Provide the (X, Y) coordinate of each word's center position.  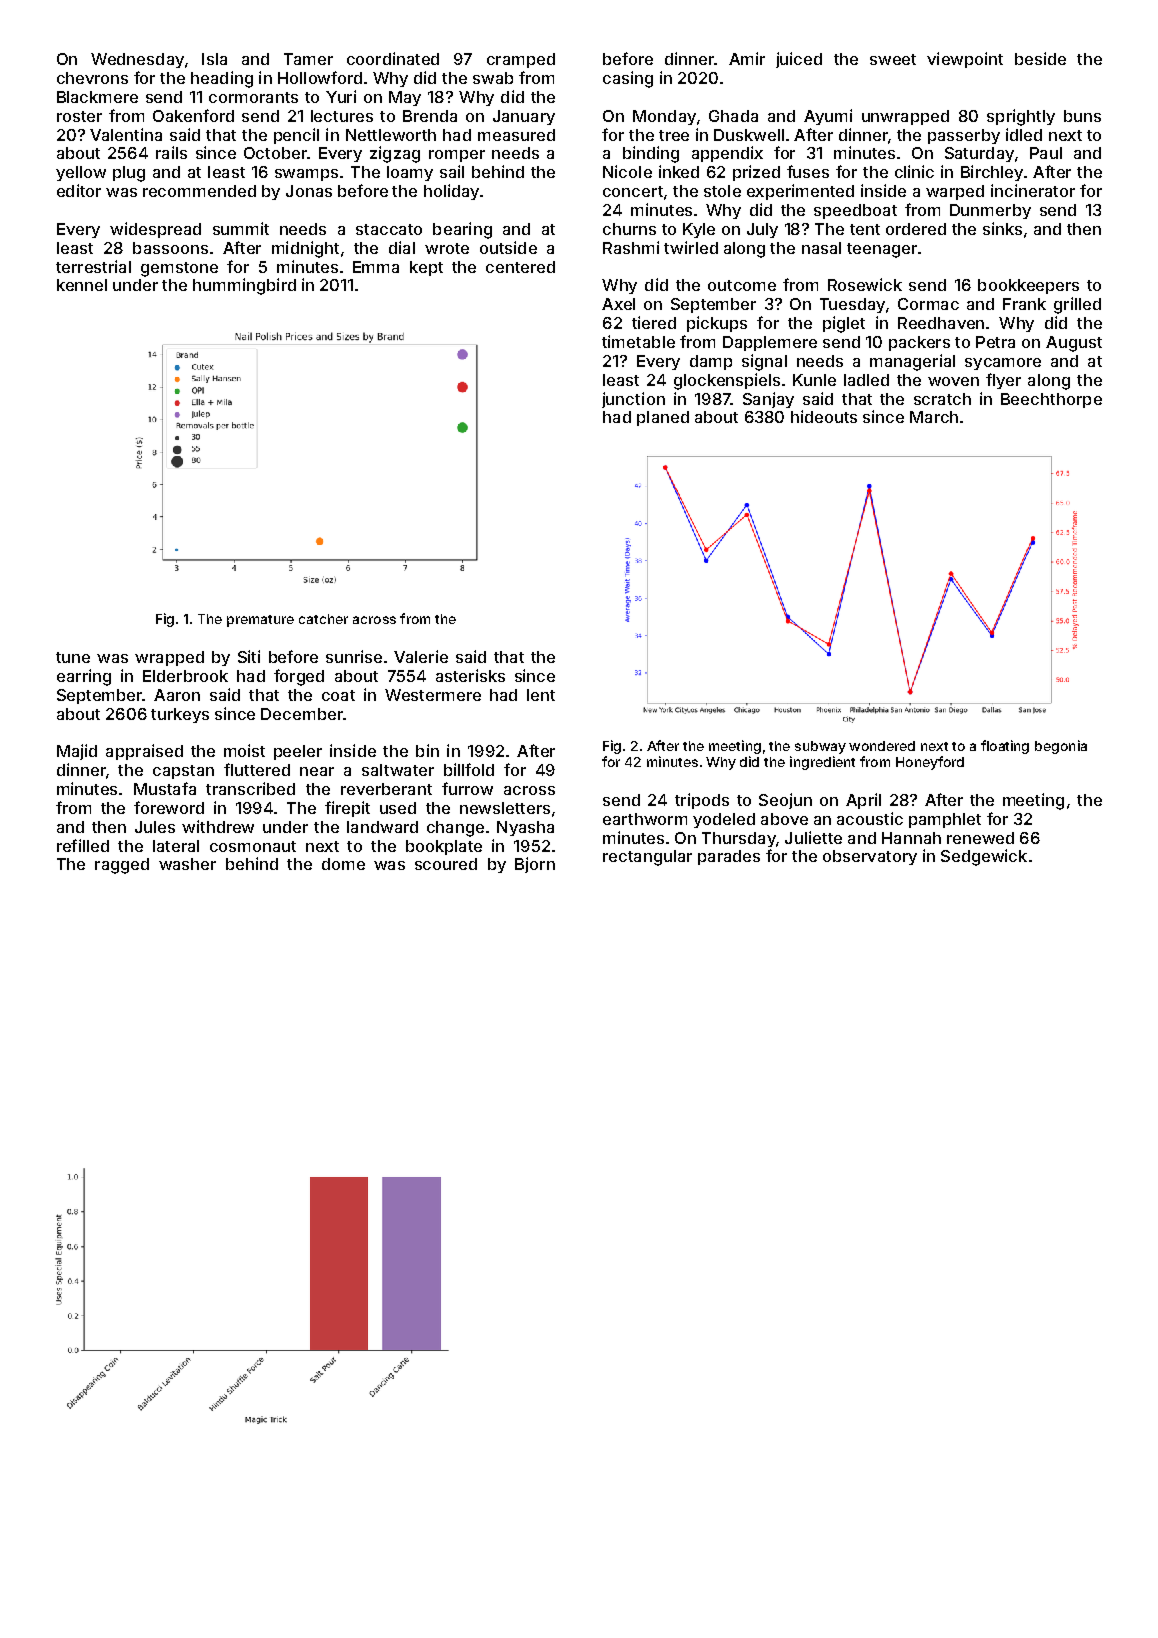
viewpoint (965, 60)
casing (628, 79)
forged (299, 677)
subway (820, 747)
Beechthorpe (1051, 400)
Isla (214, 59)
